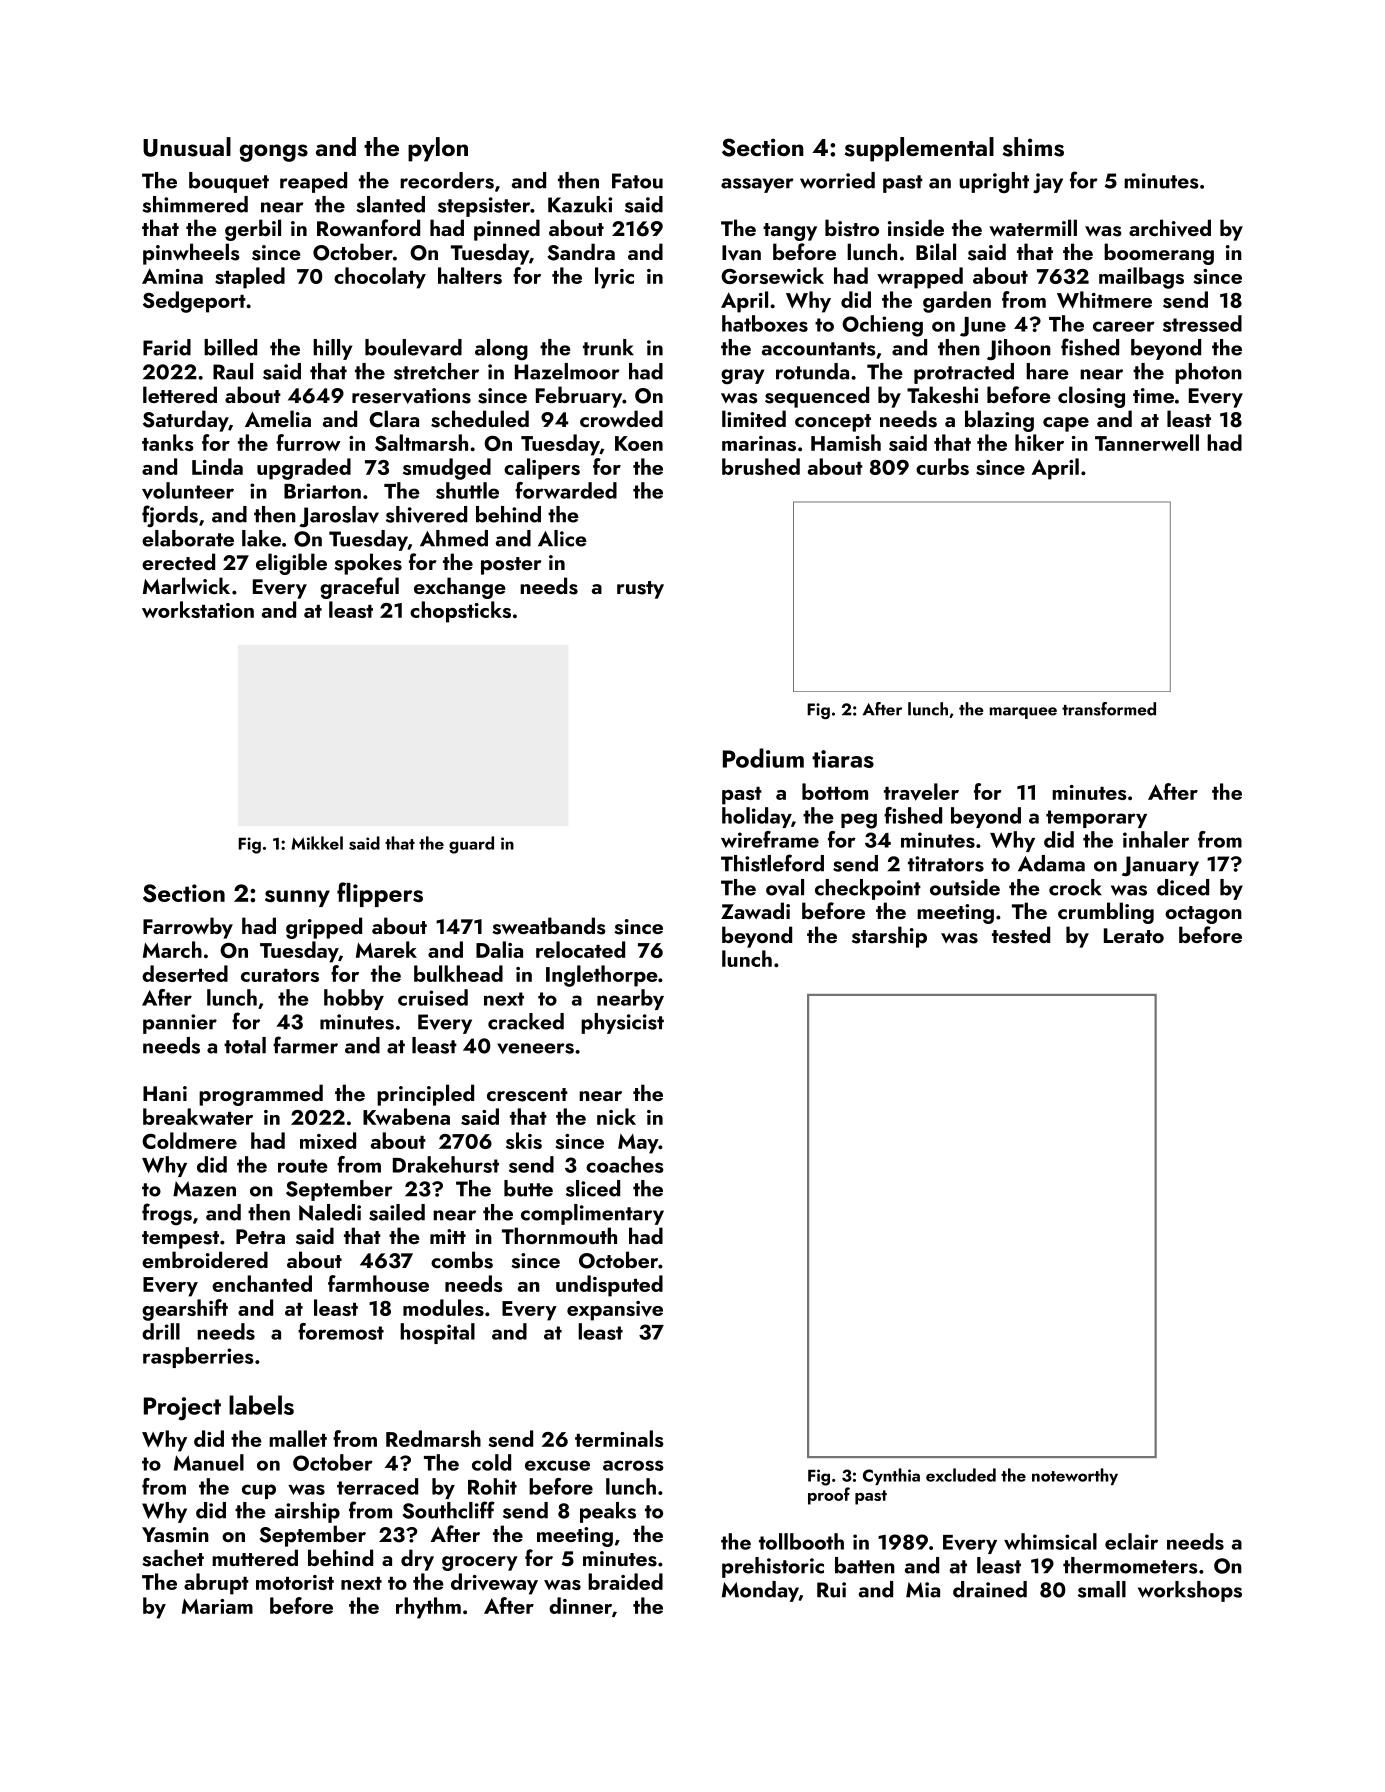  I want to click on Hani, so click(165, 1093).
